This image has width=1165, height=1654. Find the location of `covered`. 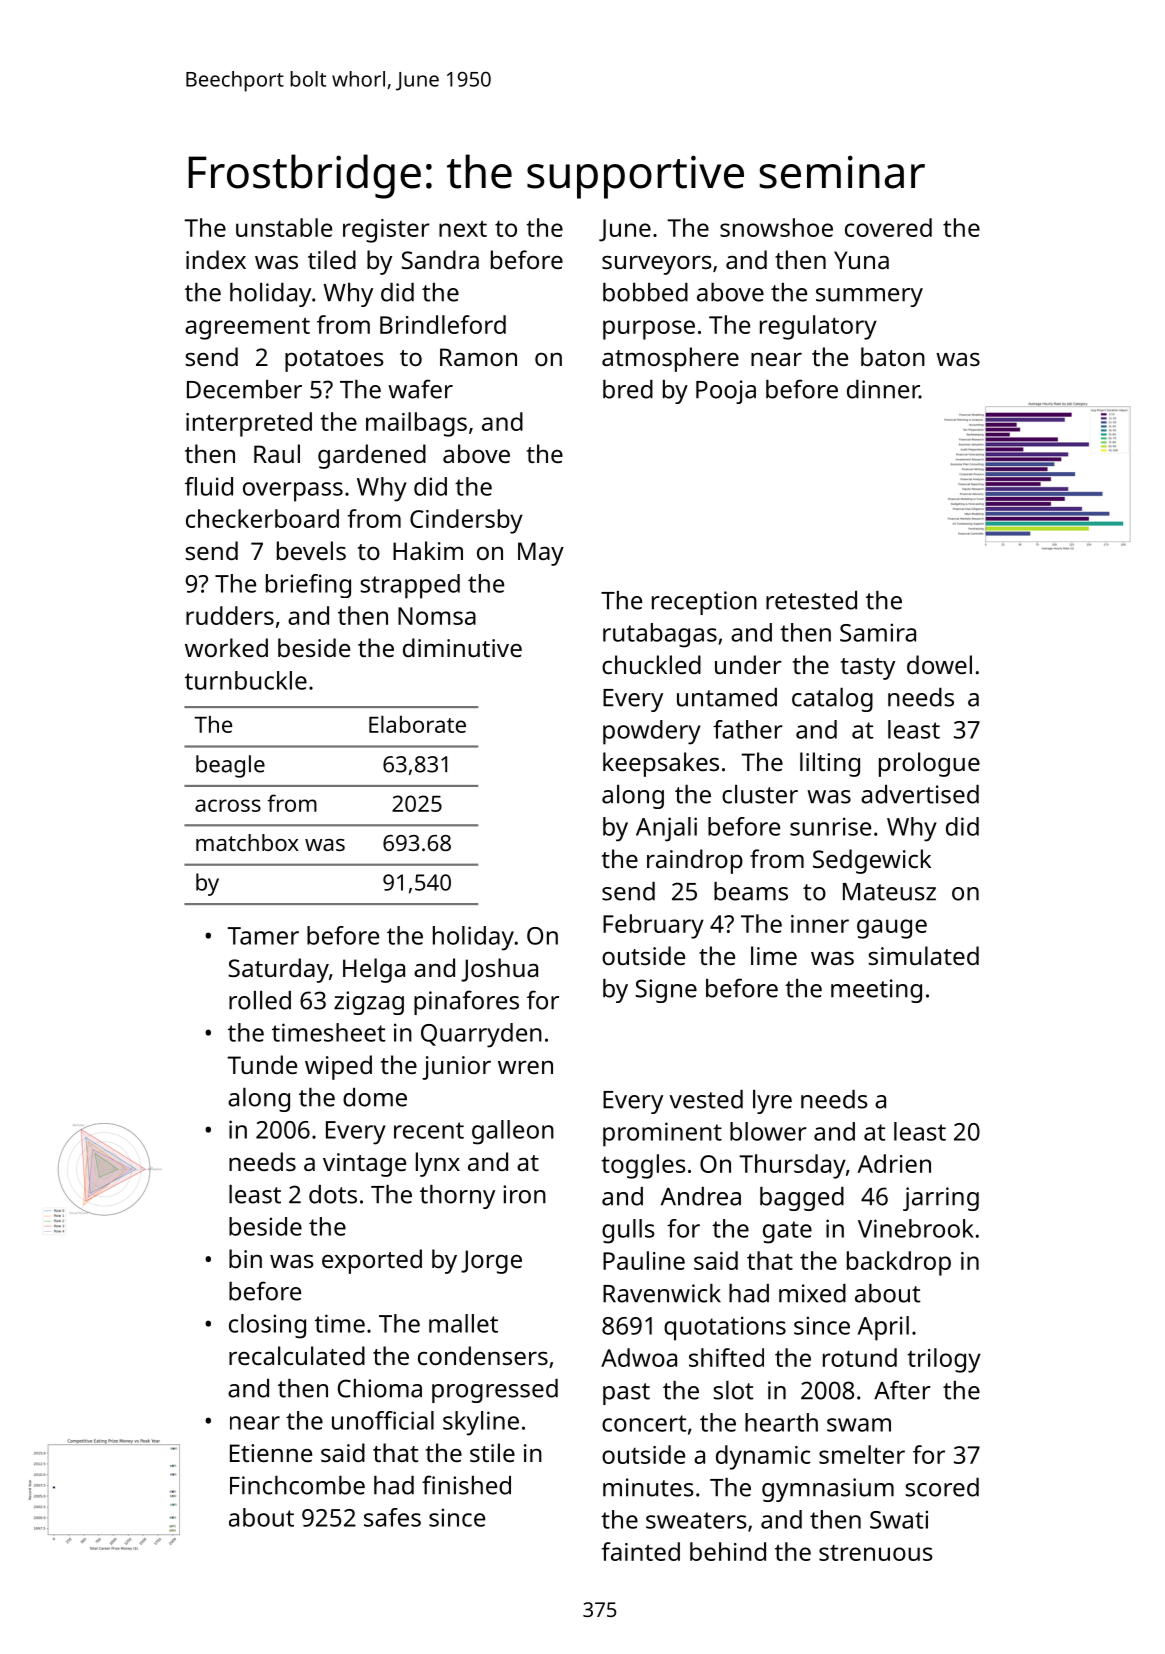

covered is located at coordinates (888, 227).
